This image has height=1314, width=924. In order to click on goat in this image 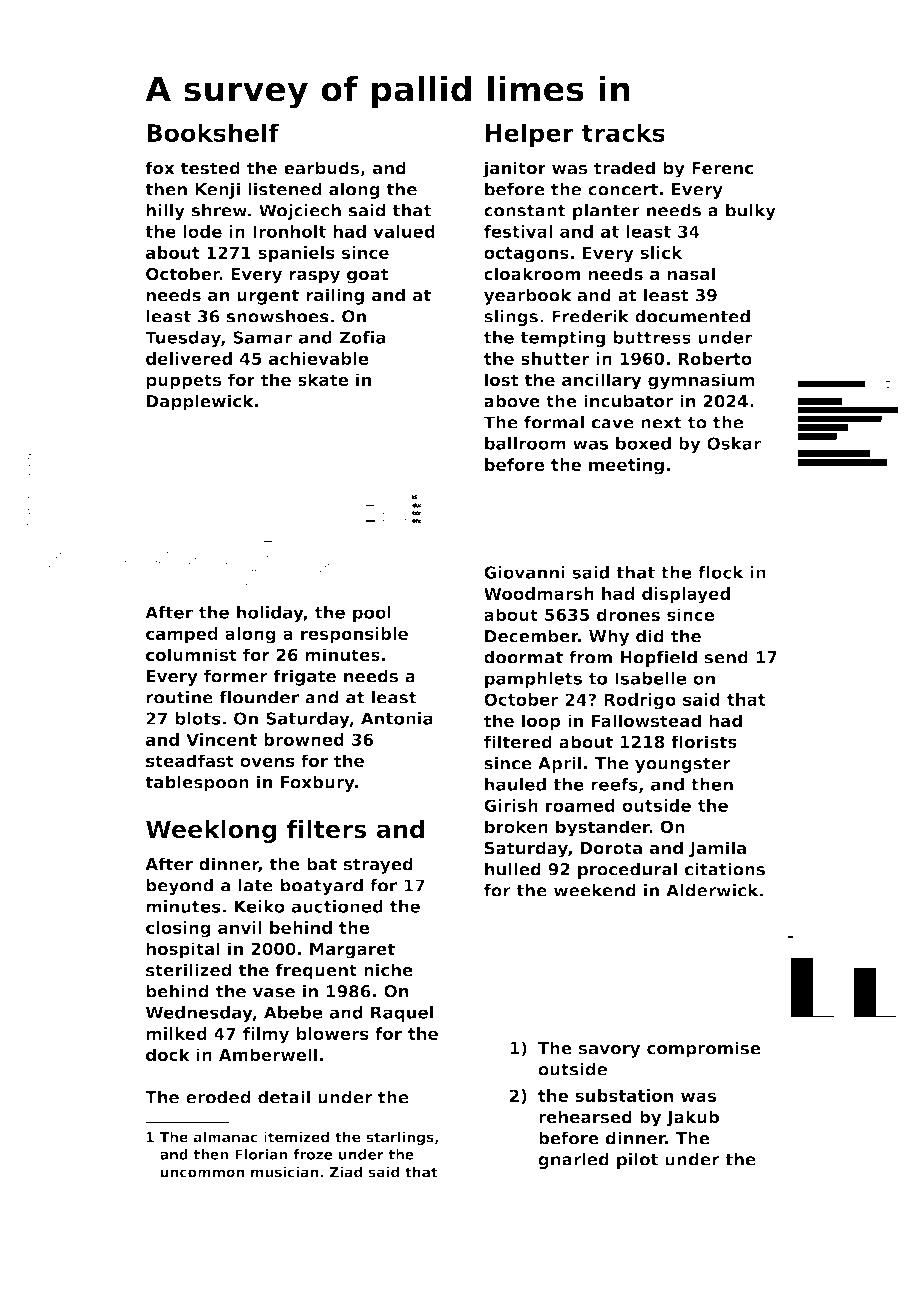, I will do `click(368, 276)`.
